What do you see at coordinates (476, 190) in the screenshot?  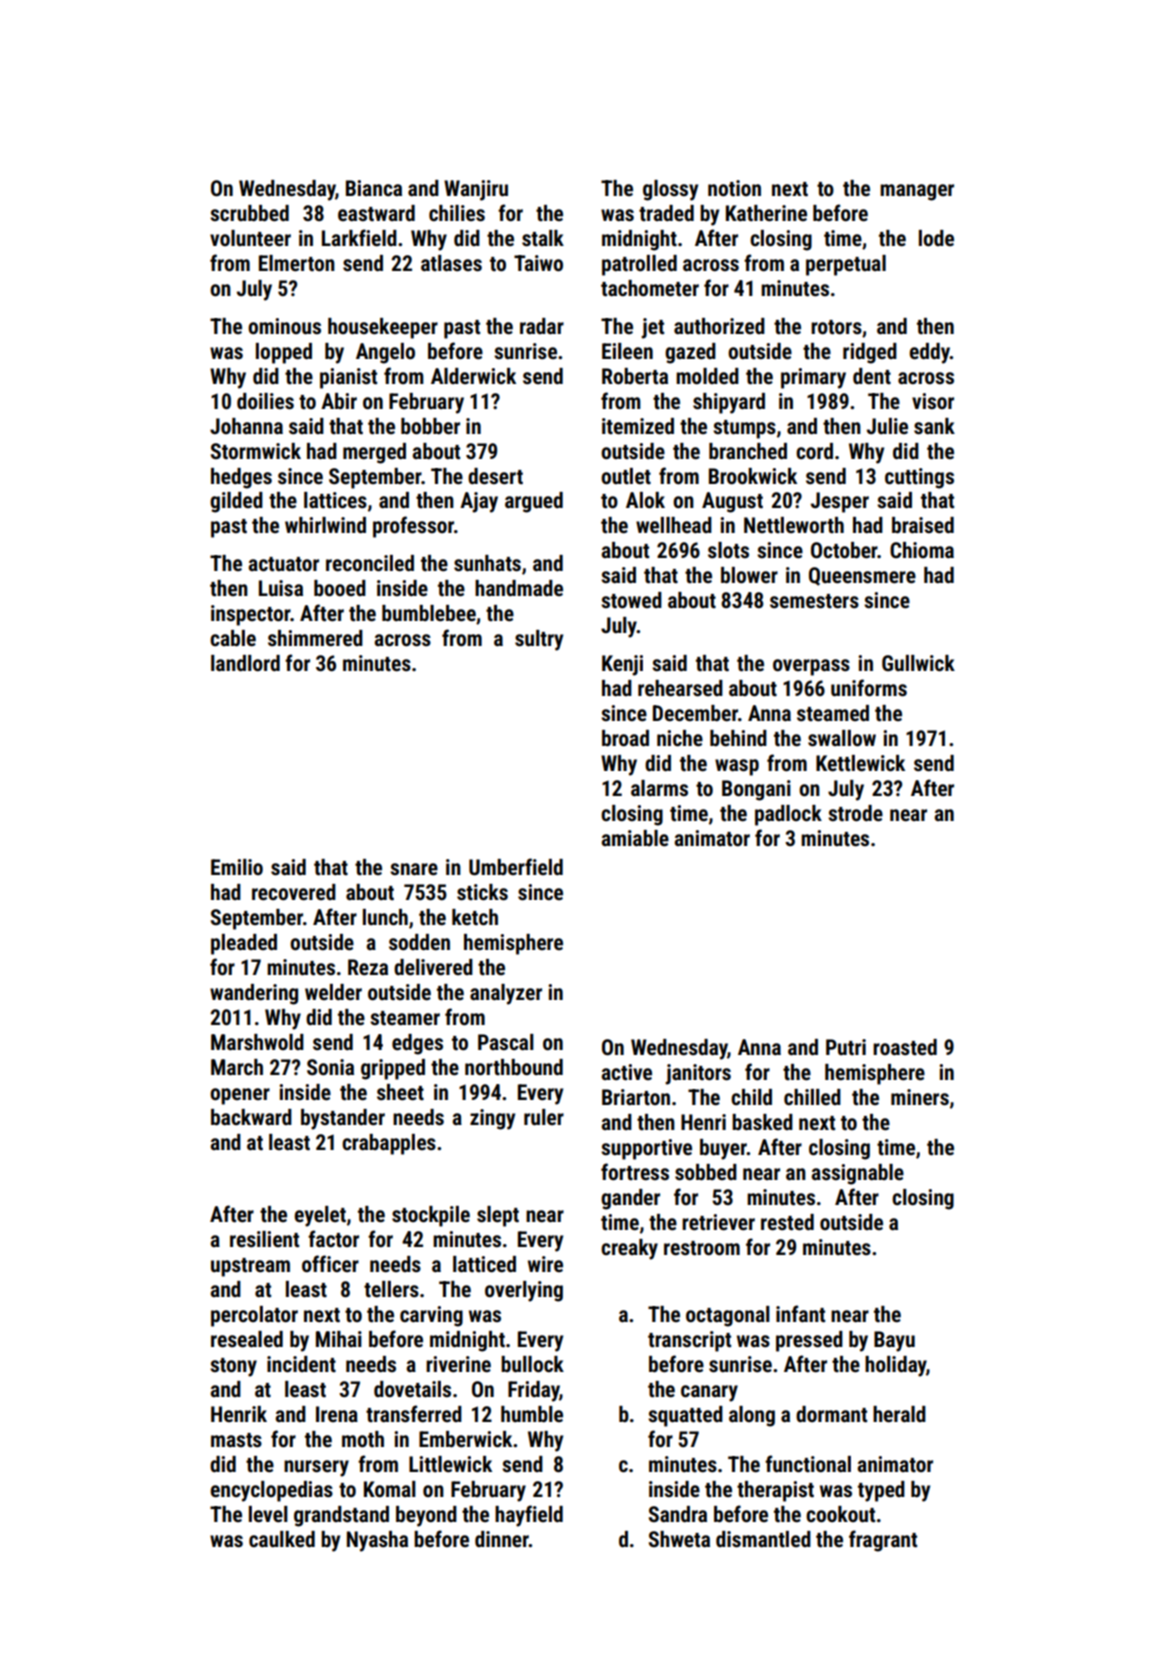 I see `Wanjiru` at bounding box center [476, 190].
